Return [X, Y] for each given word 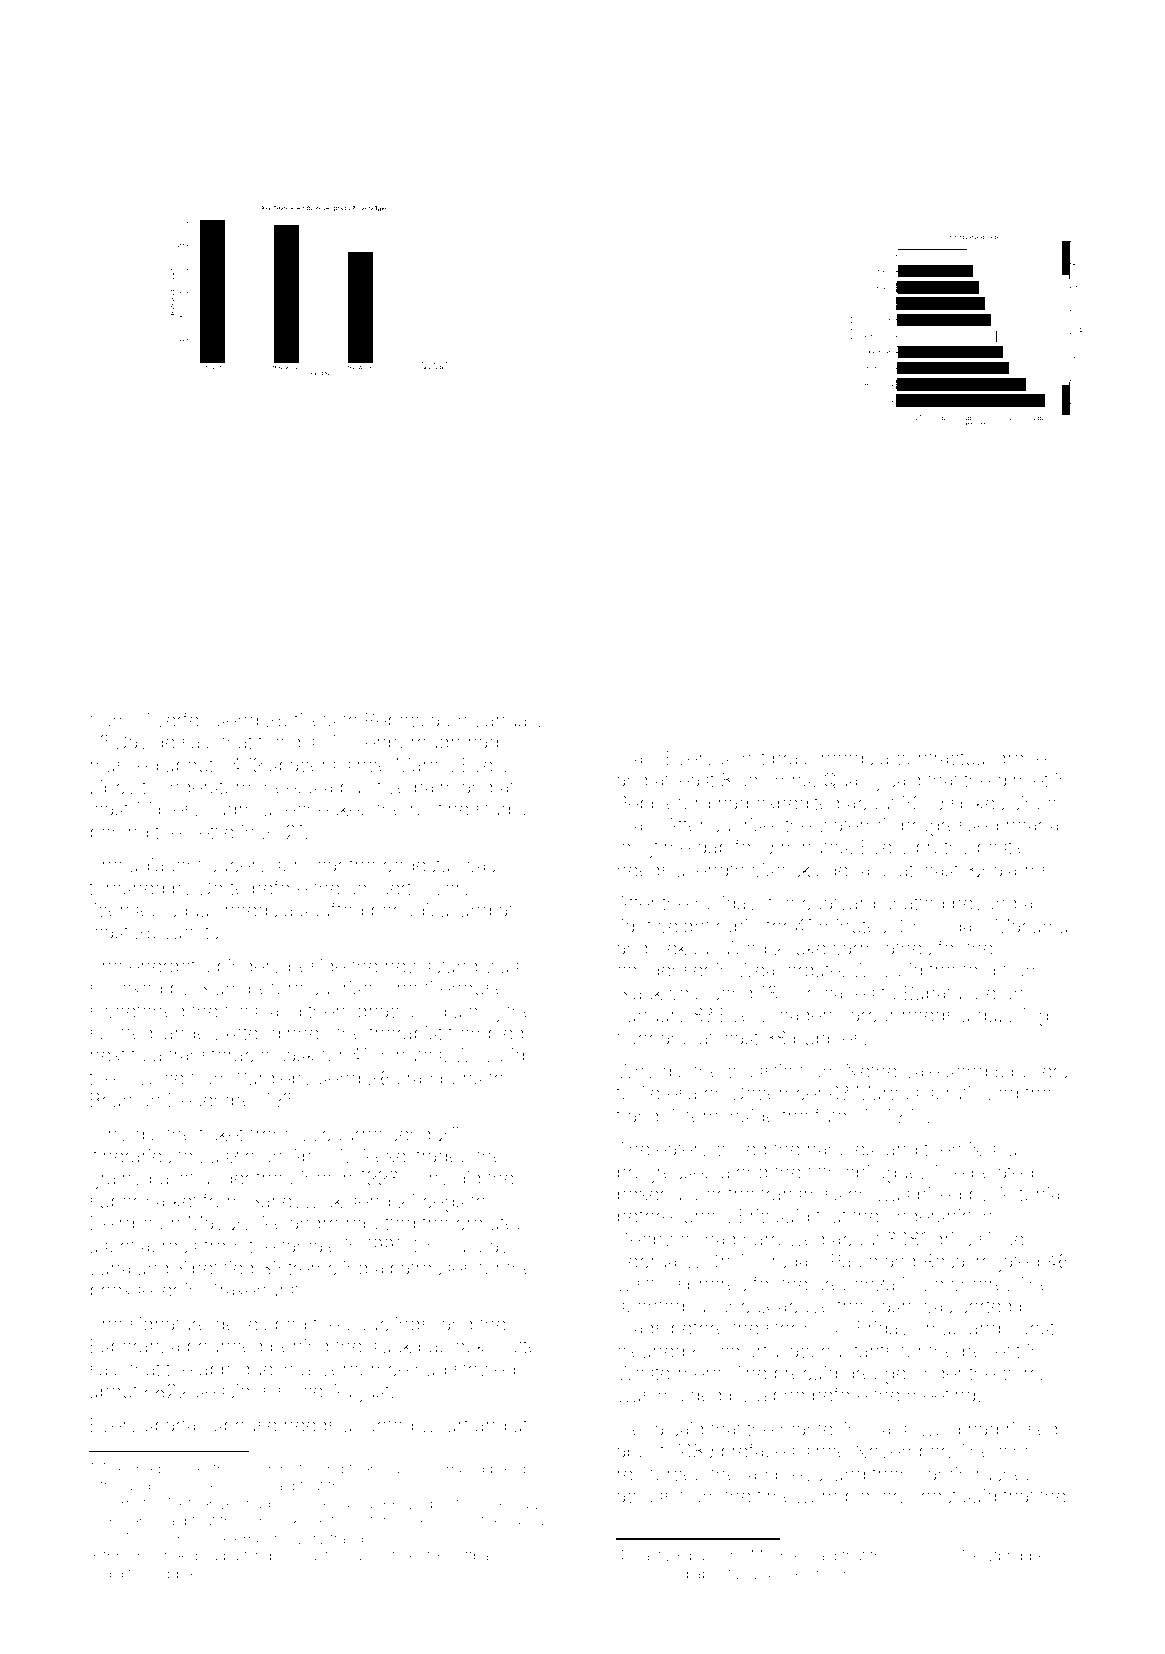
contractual [942, 758]
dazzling [1012, 1017]
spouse [246, 1428]
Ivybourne [339, 1136]
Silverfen [172, 719]
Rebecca [402, 720]
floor [635, 1037]
